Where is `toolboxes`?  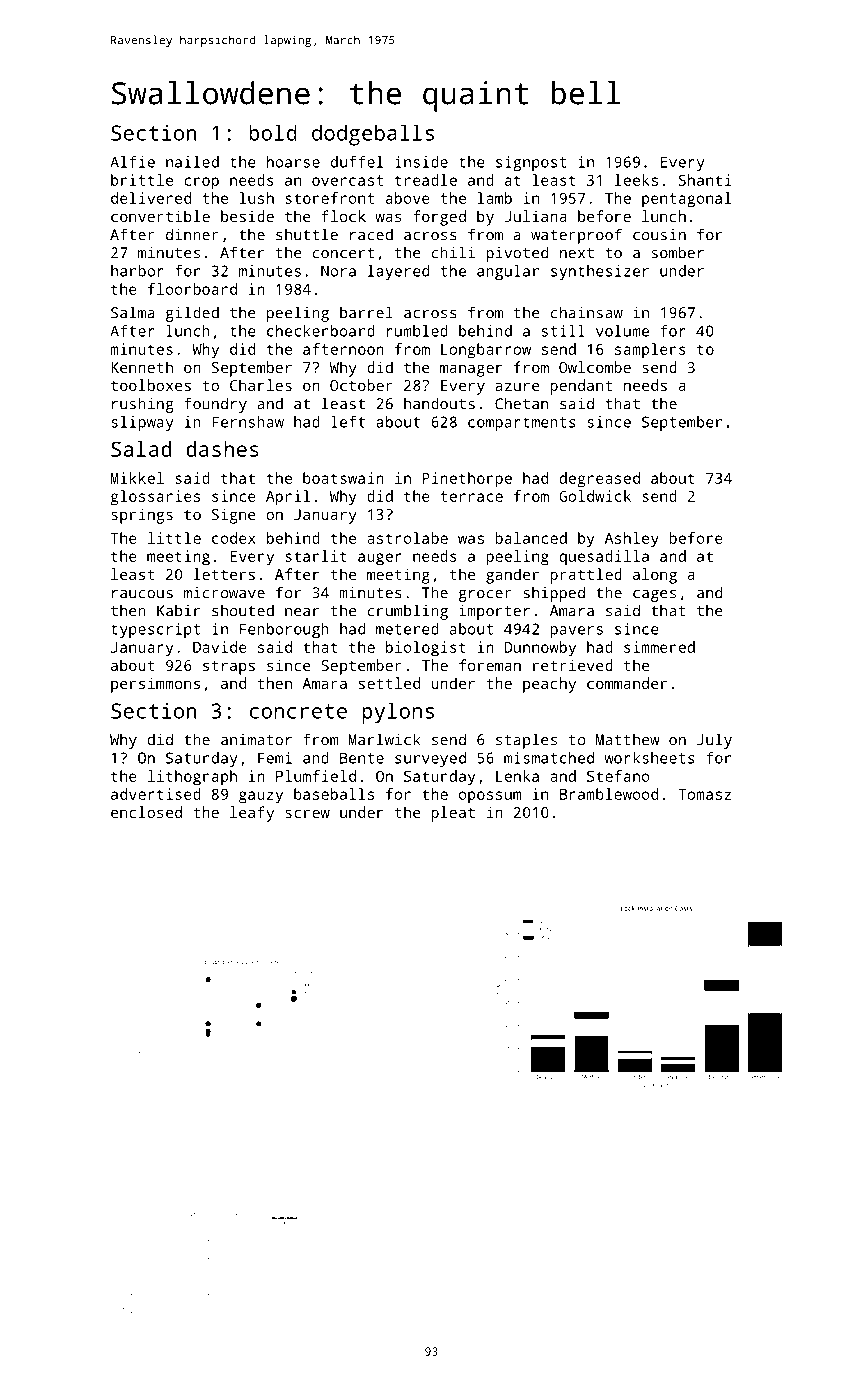
toolboxes is located at coordinates (151, 385).
